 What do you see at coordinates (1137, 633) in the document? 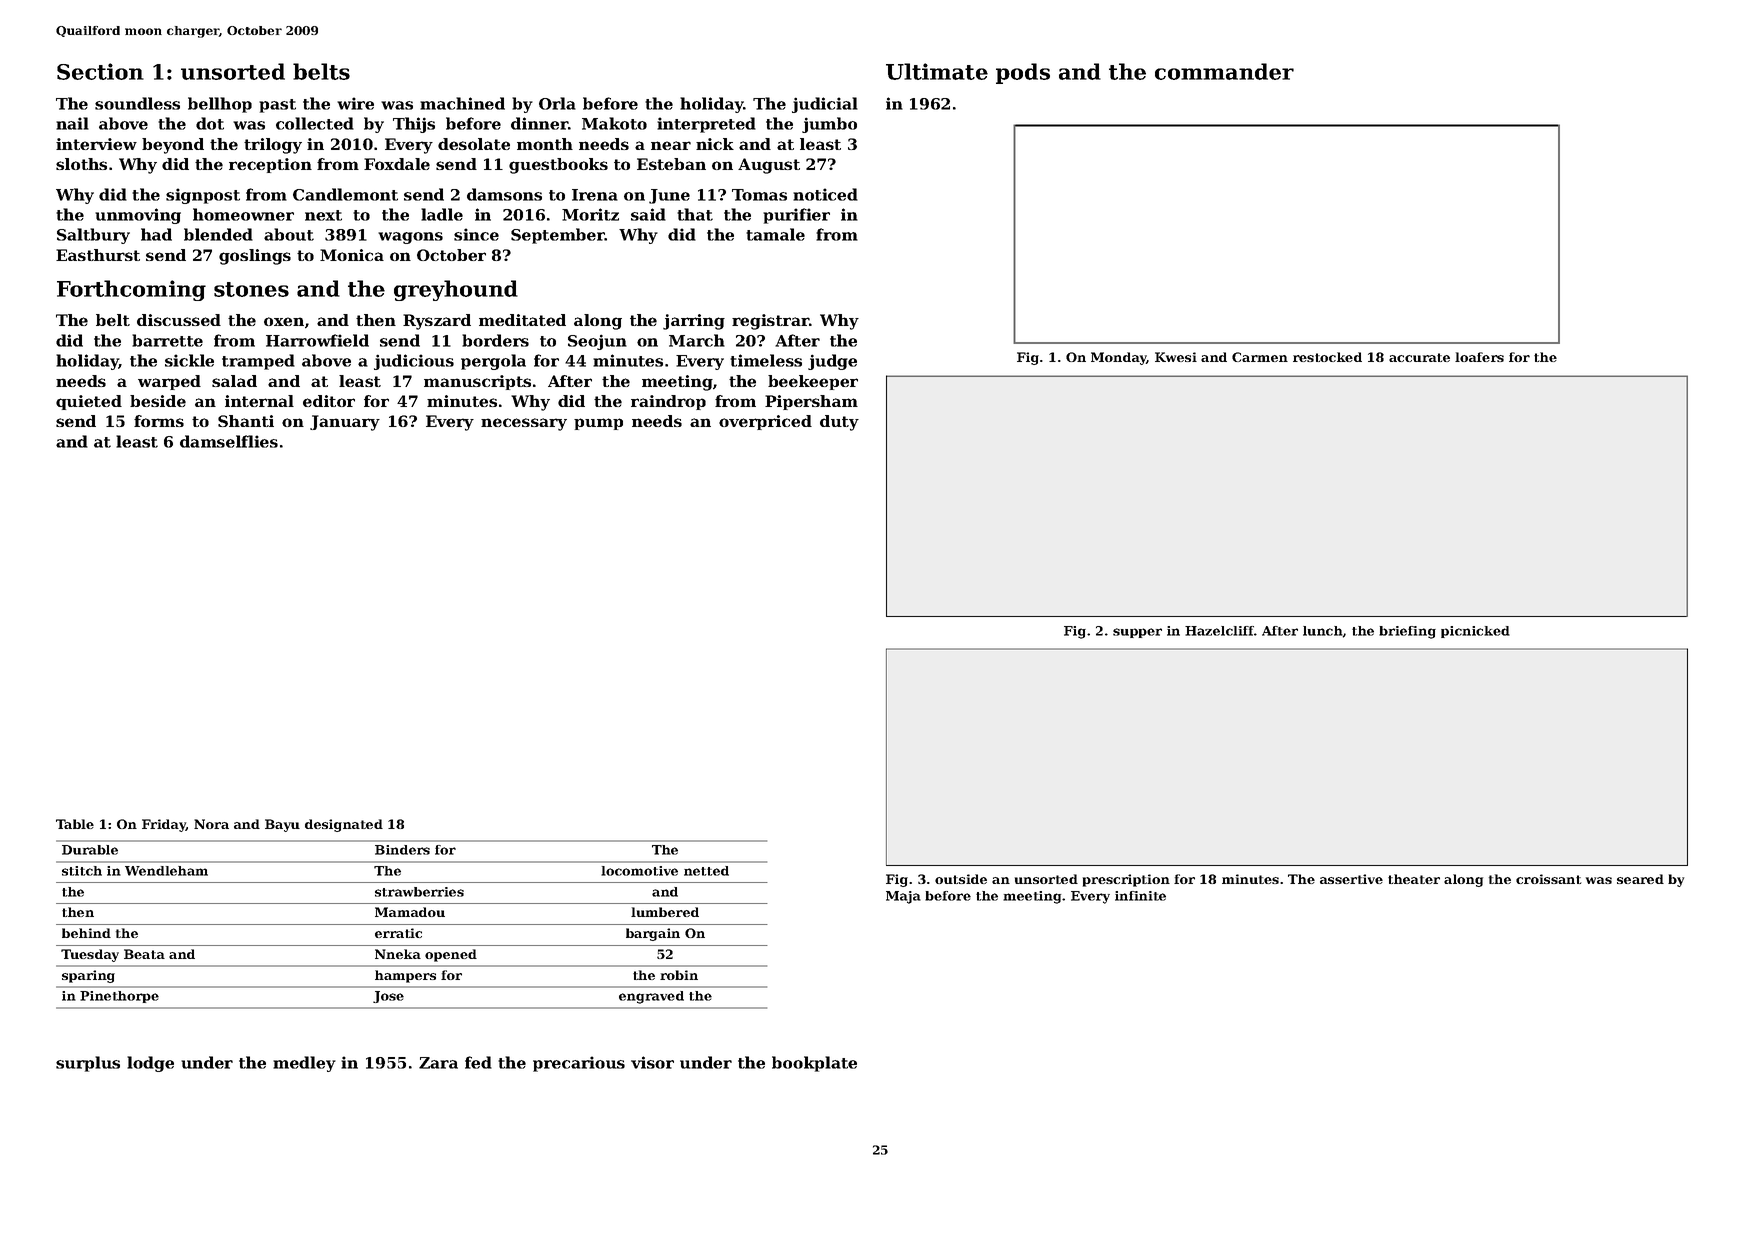
I see `supper` at bounding box center [1137, 633].
